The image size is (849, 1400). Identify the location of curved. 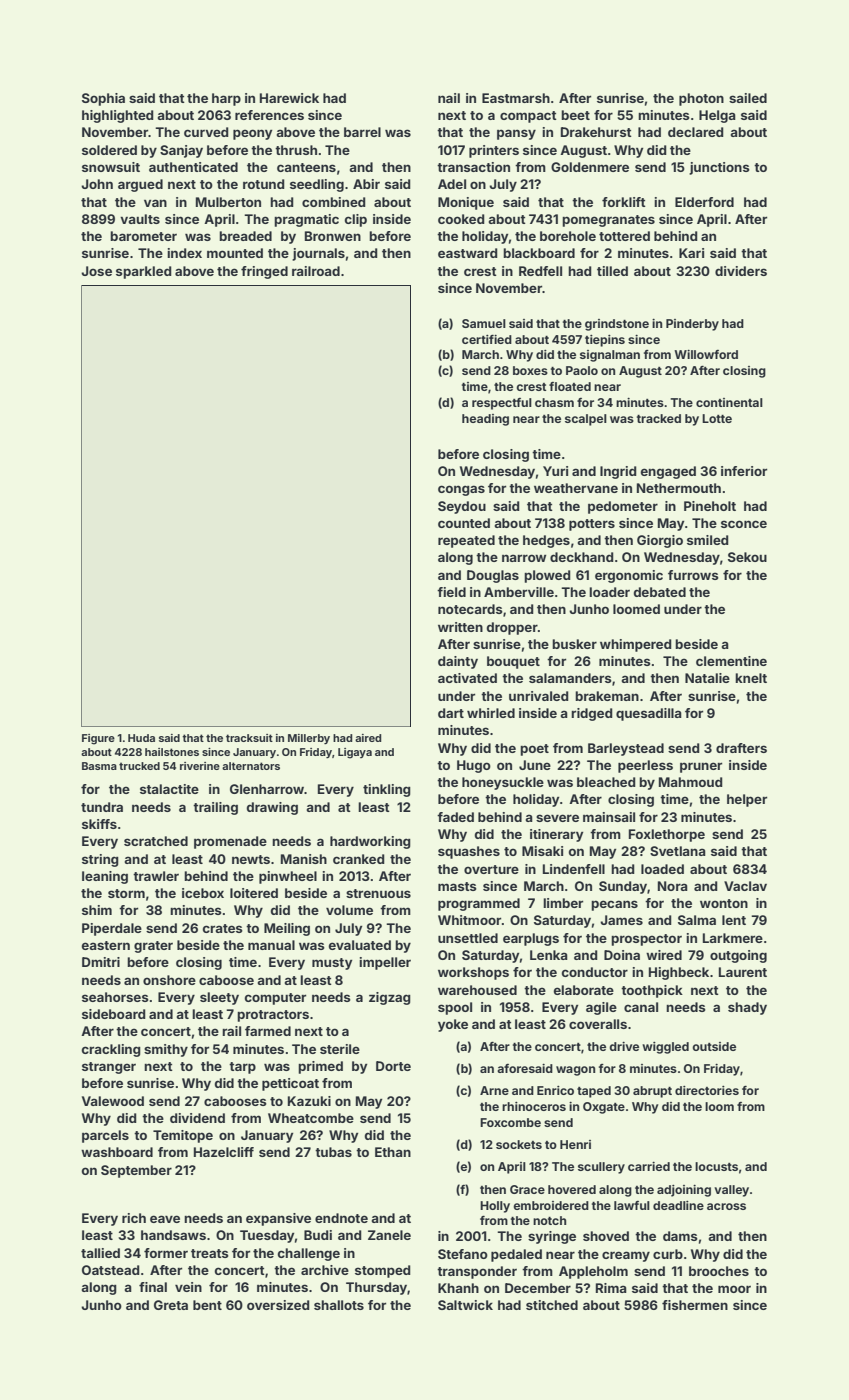
(206, 132).
